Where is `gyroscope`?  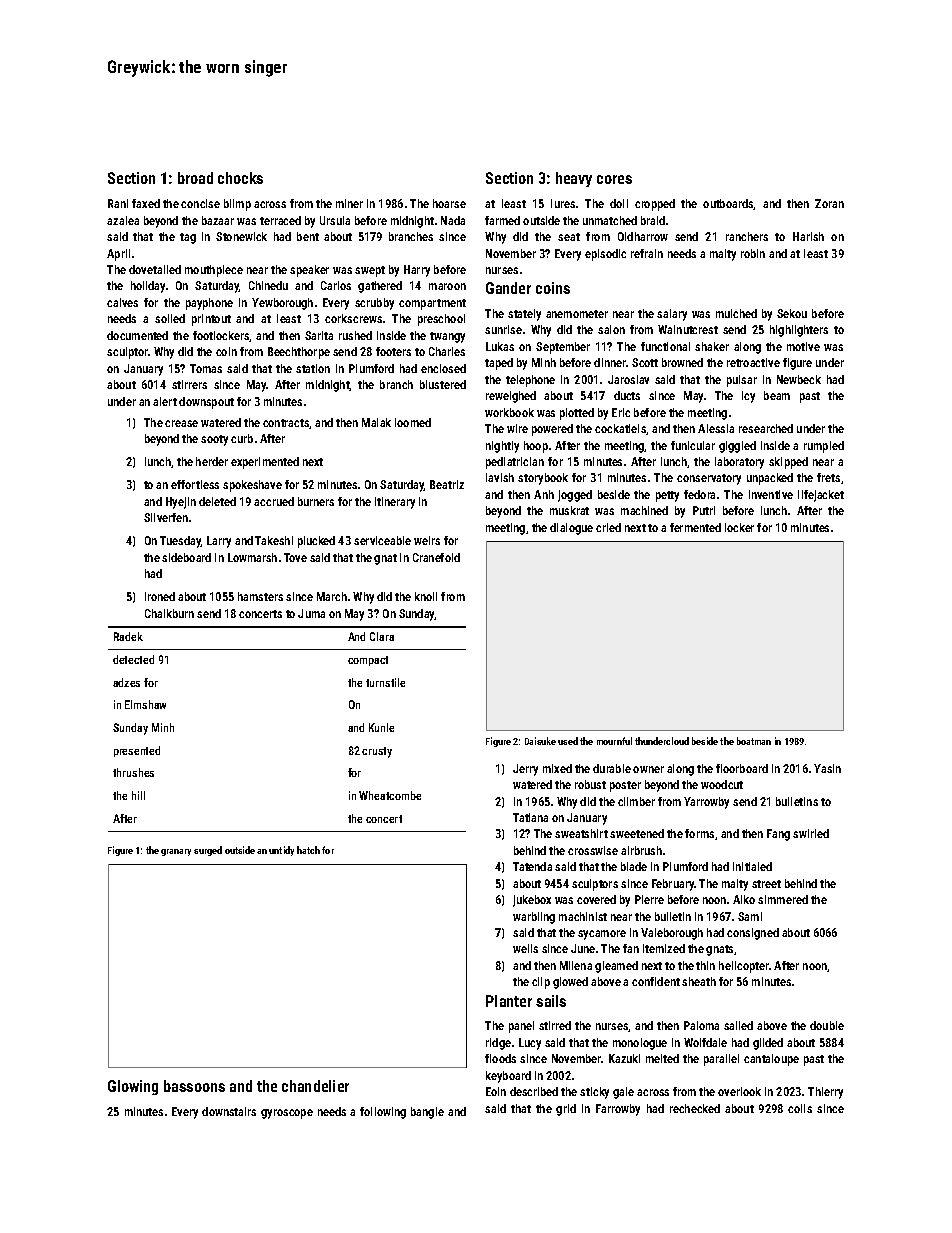 gyroscope is located at coordinates (287, 1114).
